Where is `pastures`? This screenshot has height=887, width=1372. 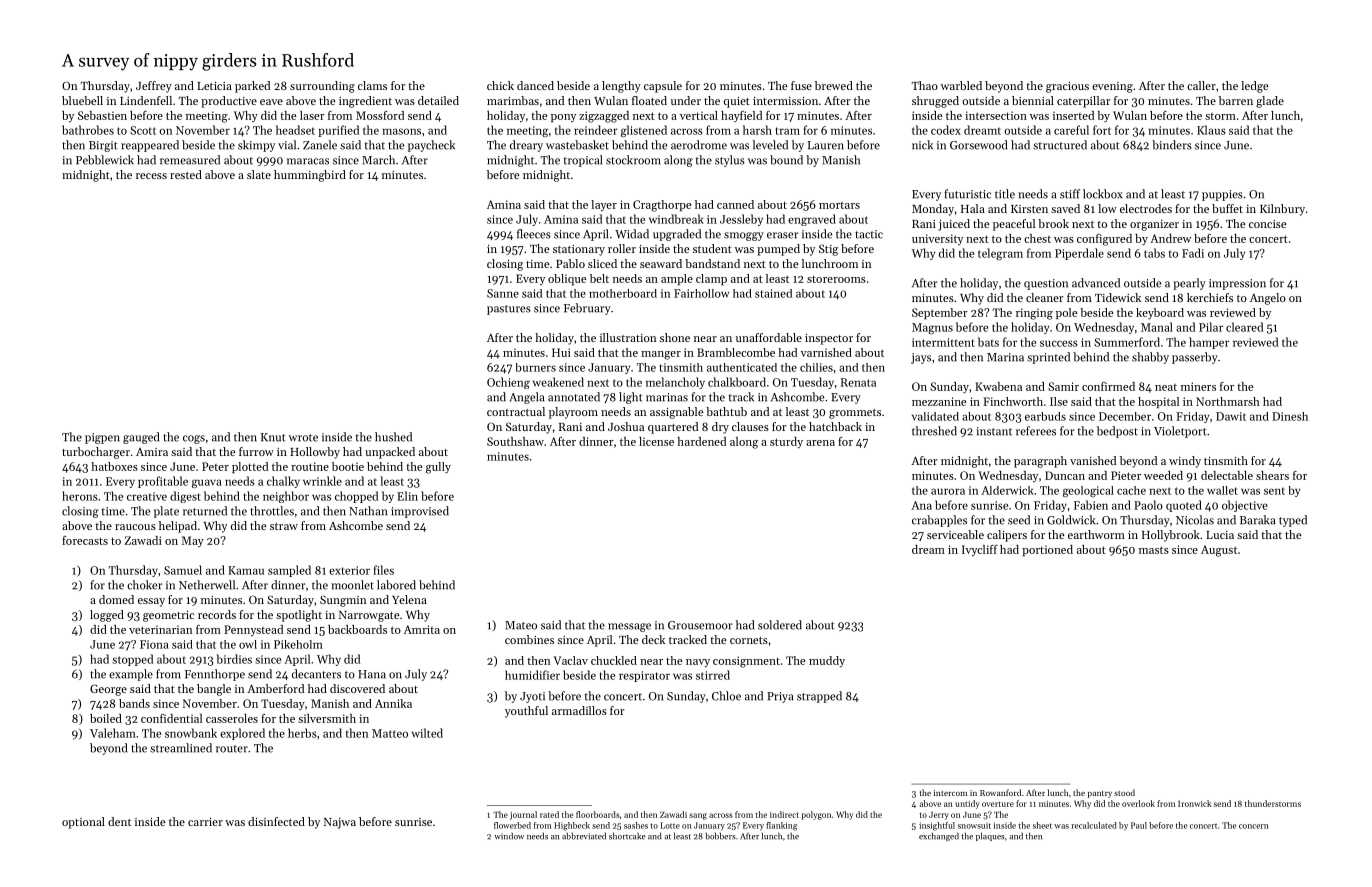
pastures is located at coordinates (509, 310).
